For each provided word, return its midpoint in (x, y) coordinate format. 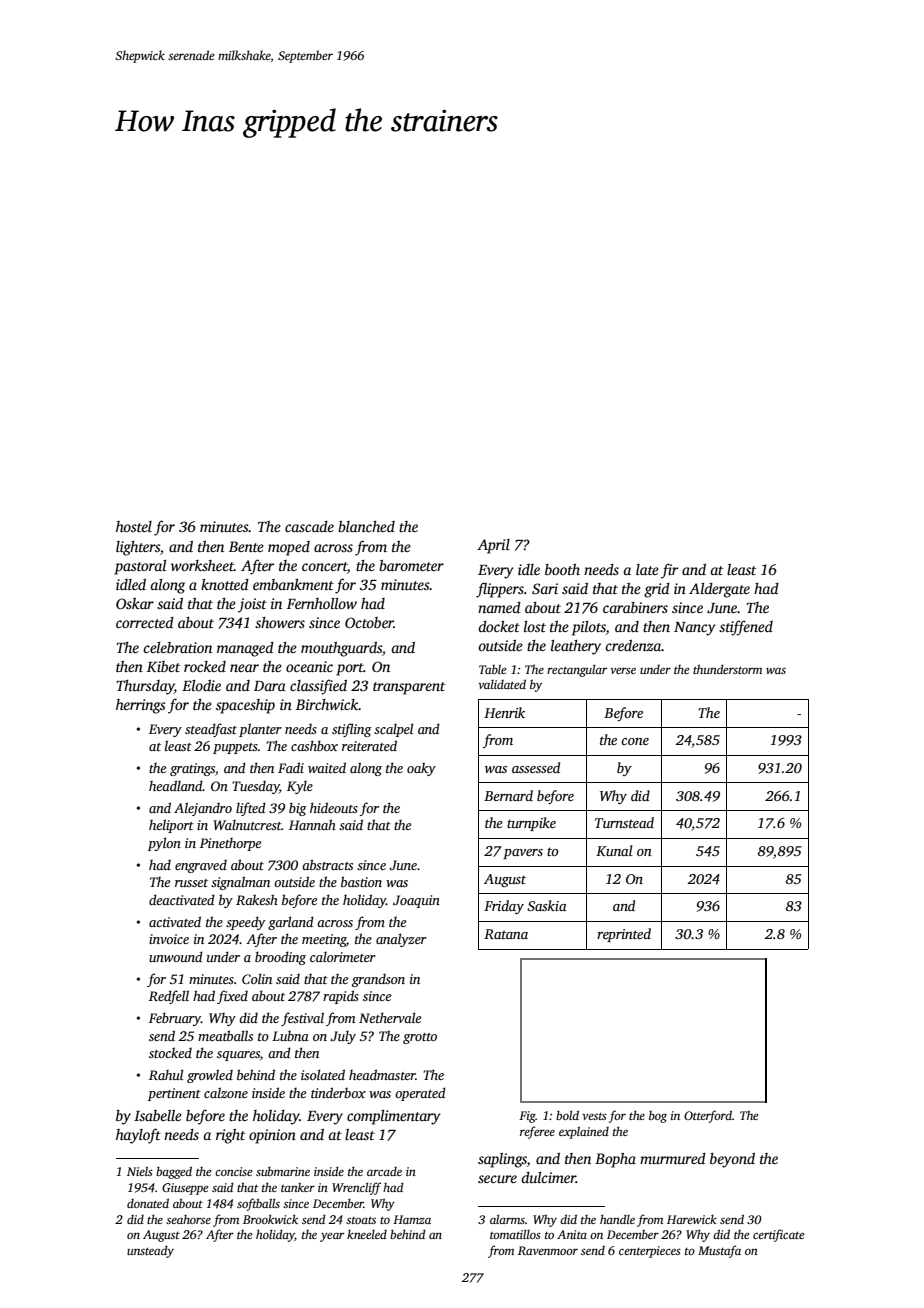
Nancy (695, 629)
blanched (366, 526)
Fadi (291, 767)
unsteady (150, 1251)
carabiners (635, 607)
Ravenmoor (548, 1250)
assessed (536, 767)
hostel (134, 526)
